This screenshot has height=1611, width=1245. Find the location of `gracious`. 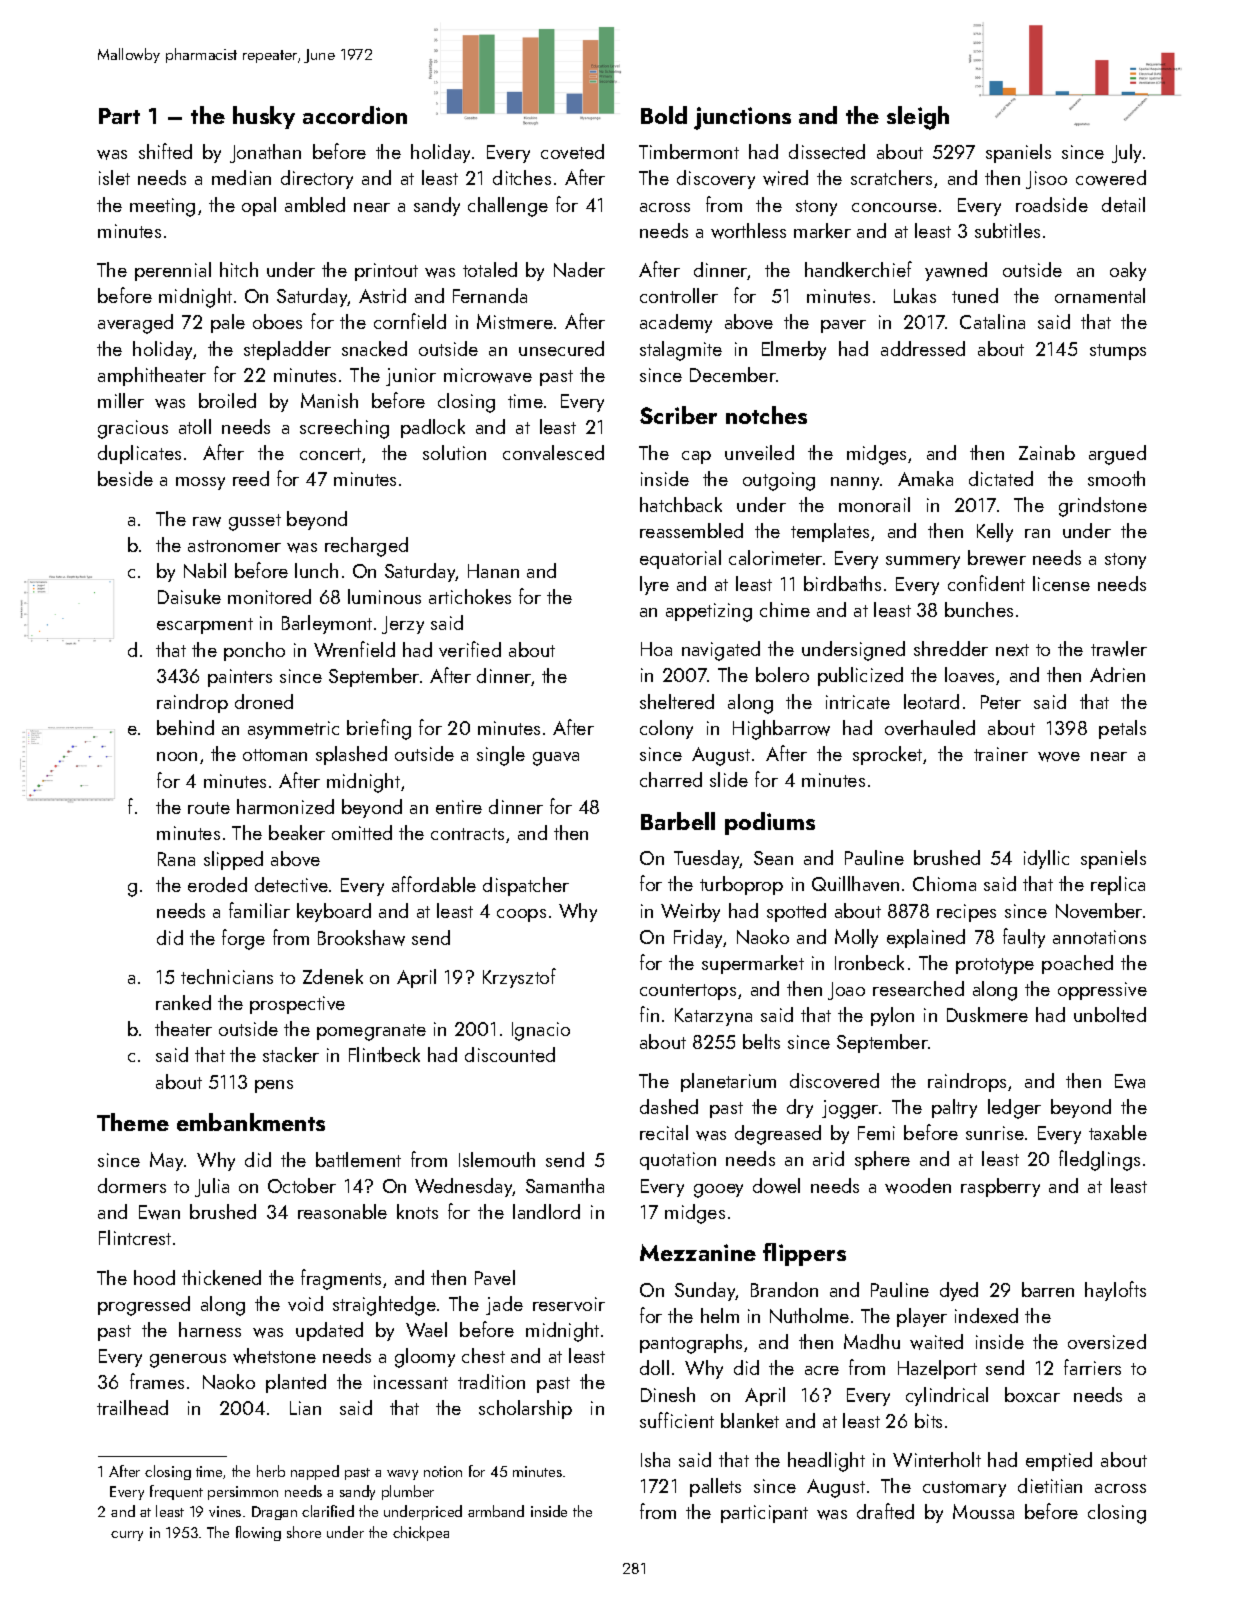

gracious is located at coordinates (133, 429).
